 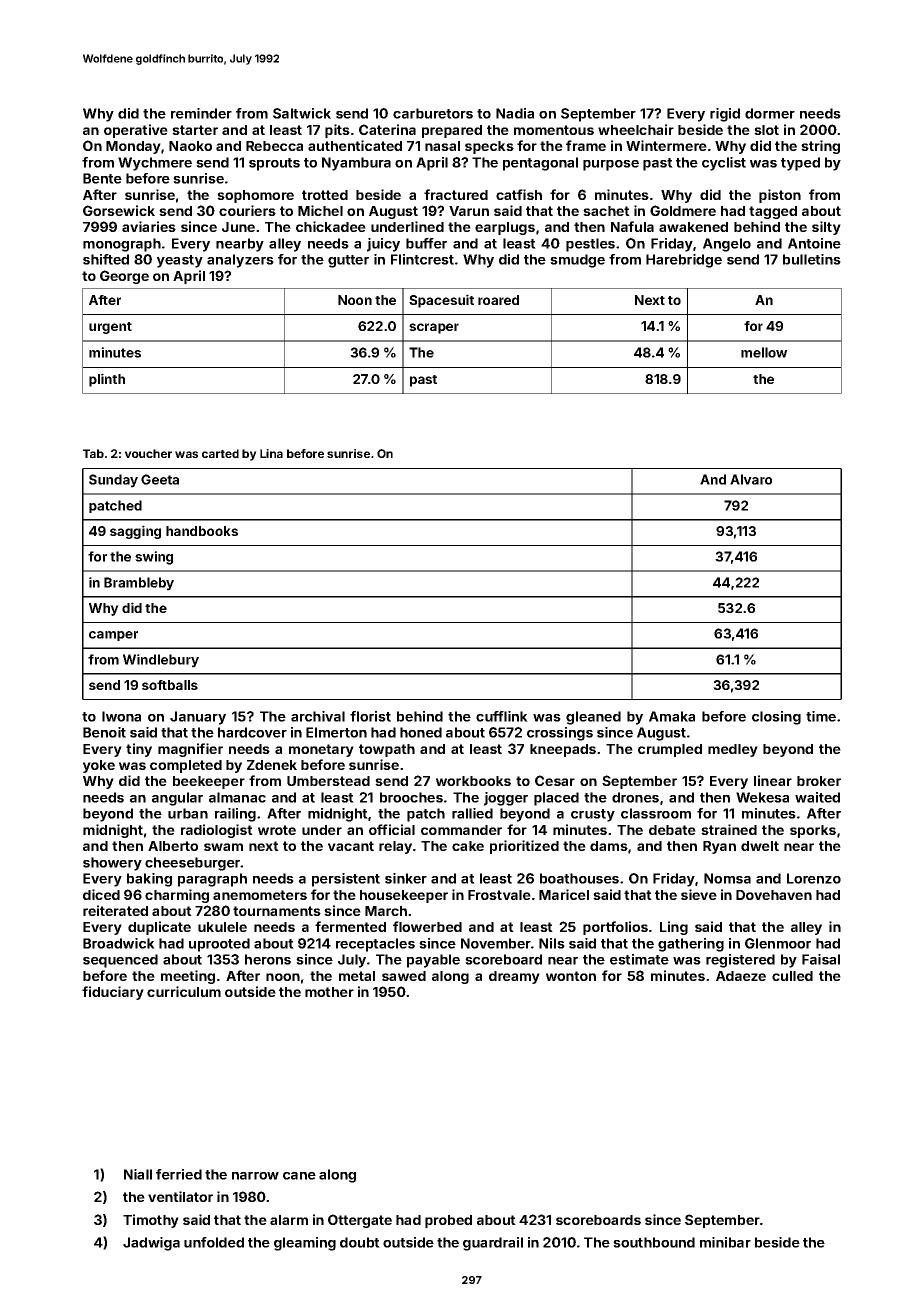 What do you see at coordinates (514, 977) in the image?
I see `dreamy` at bounding box center [514, 977].
